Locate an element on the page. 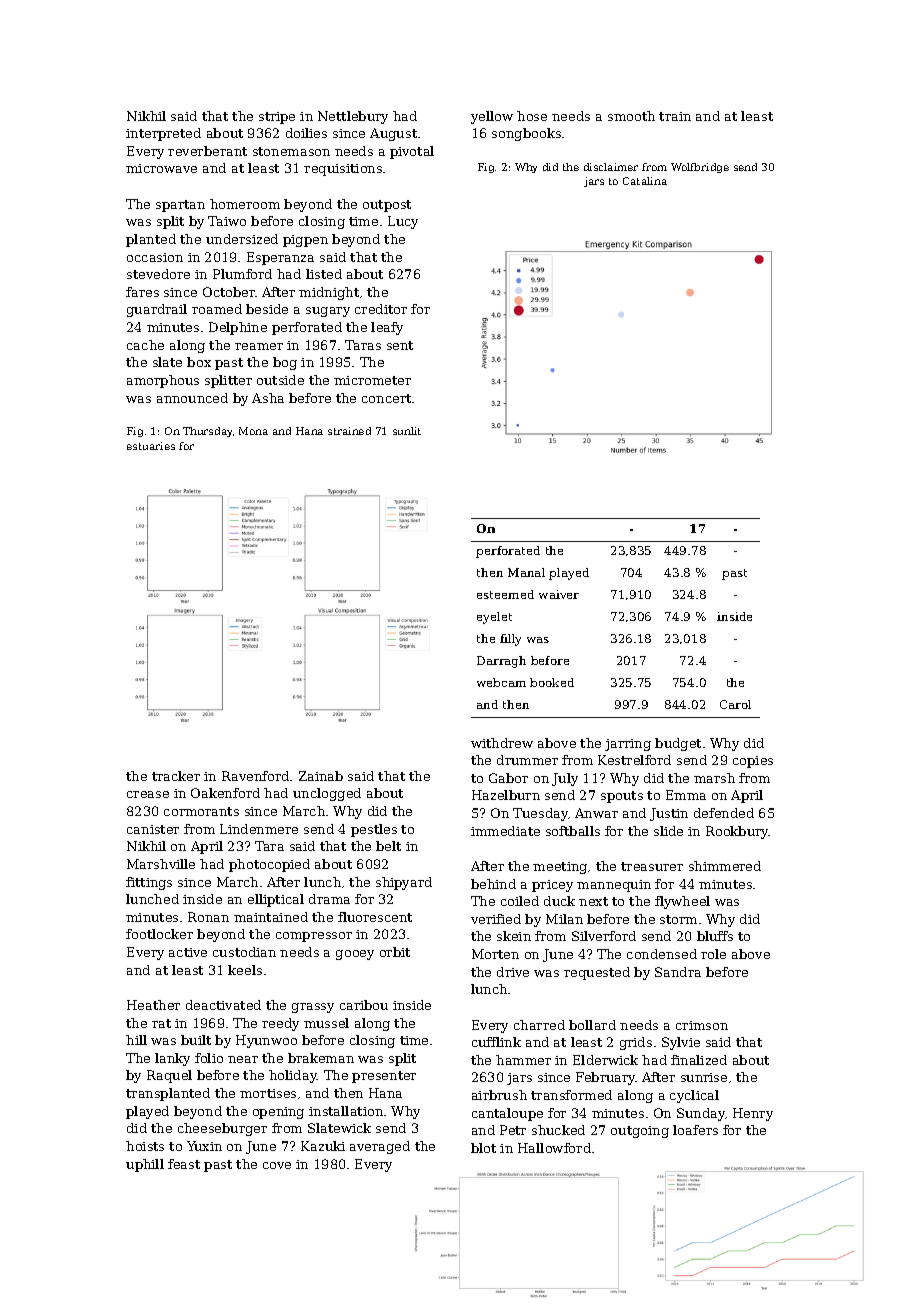 Image resolution: width=908 pixels, height=1316 pixels. photocopied is located at coordinates (269, 865).
